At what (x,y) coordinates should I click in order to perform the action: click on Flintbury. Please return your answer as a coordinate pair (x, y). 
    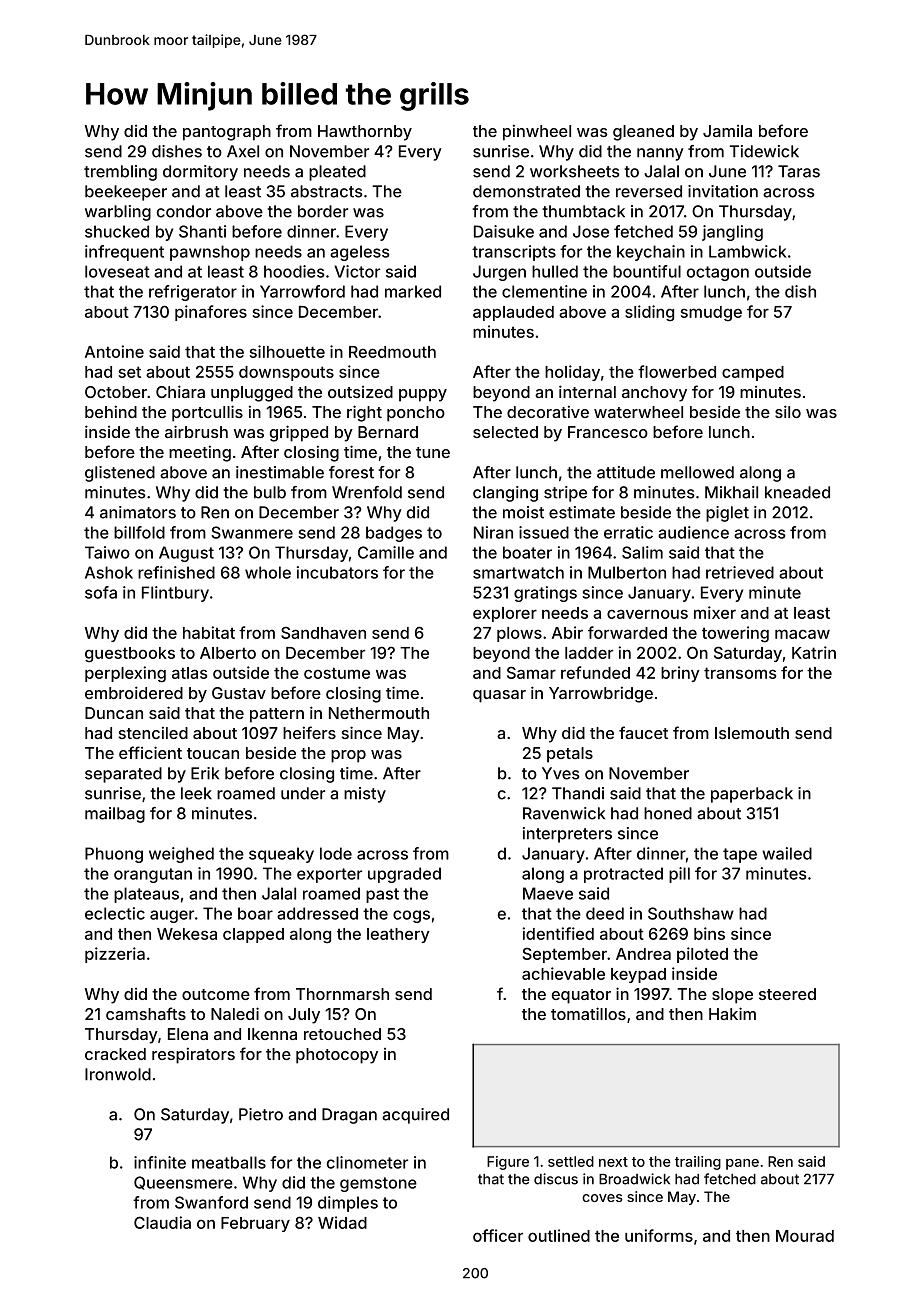
    Looking at the image, I should click on (175, 594).
